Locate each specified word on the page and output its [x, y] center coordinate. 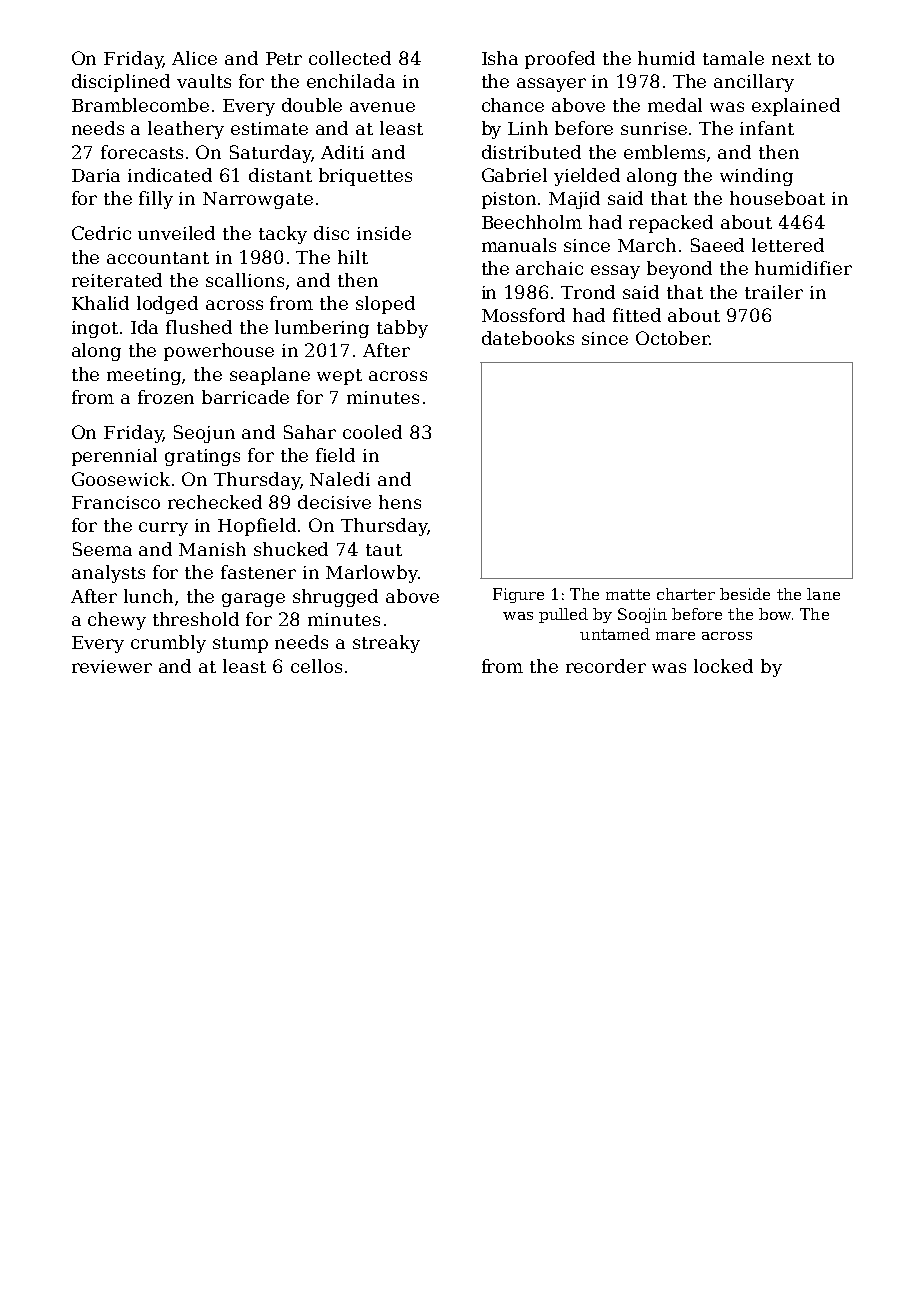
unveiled [176, 233]
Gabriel [514, 175]
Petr [284, 58]
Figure [518, 595]
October [672, 338]
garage [253, 600]
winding [756, 177]
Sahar [310, 432]
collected [350, 58]
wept [339, 377]
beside [745, 594]
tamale [733, 58]
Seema [102, 549]
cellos [316, 666]
